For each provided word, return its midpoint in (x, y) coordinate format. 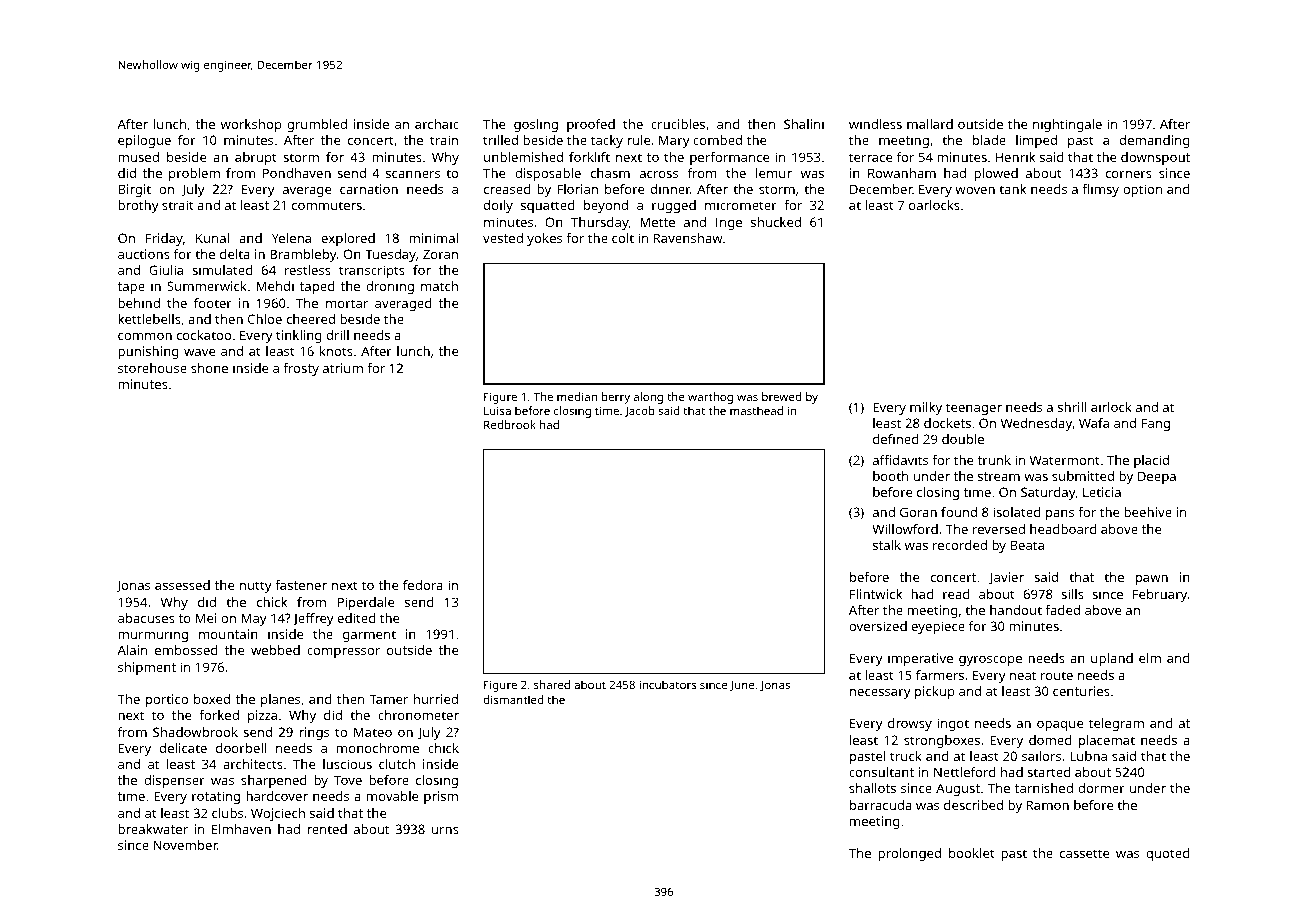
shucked (776, 222)
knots (336, 351)
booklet (972, 853)
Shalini (804, 124)
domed (1050, 740)
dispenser (174, 781)
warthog (710, 398)
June (742, 686)
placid (1151, 461)
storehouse (152, 368)
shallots (872, 788)
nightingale (1067, 125)
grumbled (317, 125)
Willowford (905, 529)
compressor (343, 653)
